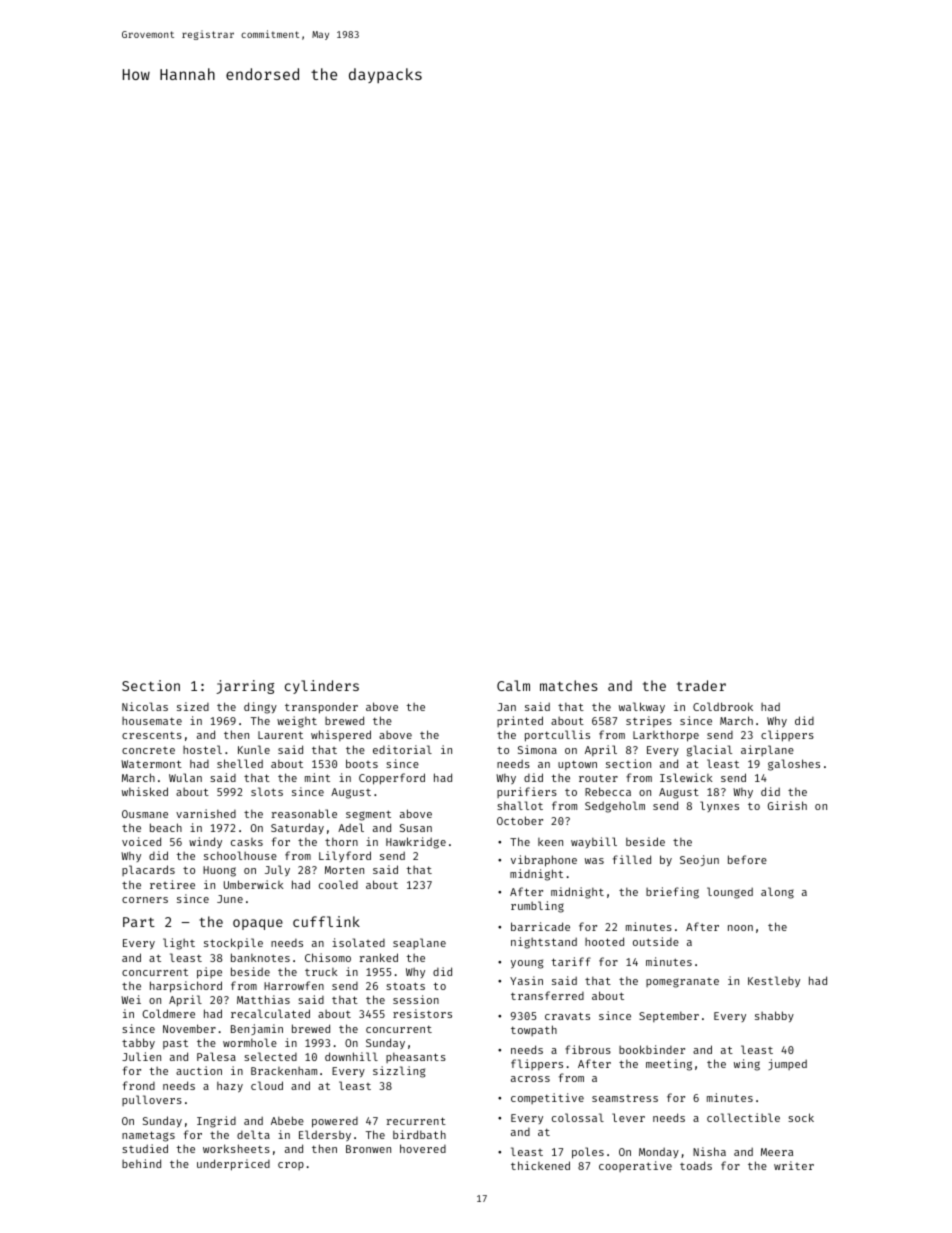 The width and height of the screenshot is (952, 1233). Describe the element at coordinates (399, 1072) in the screenshot. I see `sizzling` at that location.
